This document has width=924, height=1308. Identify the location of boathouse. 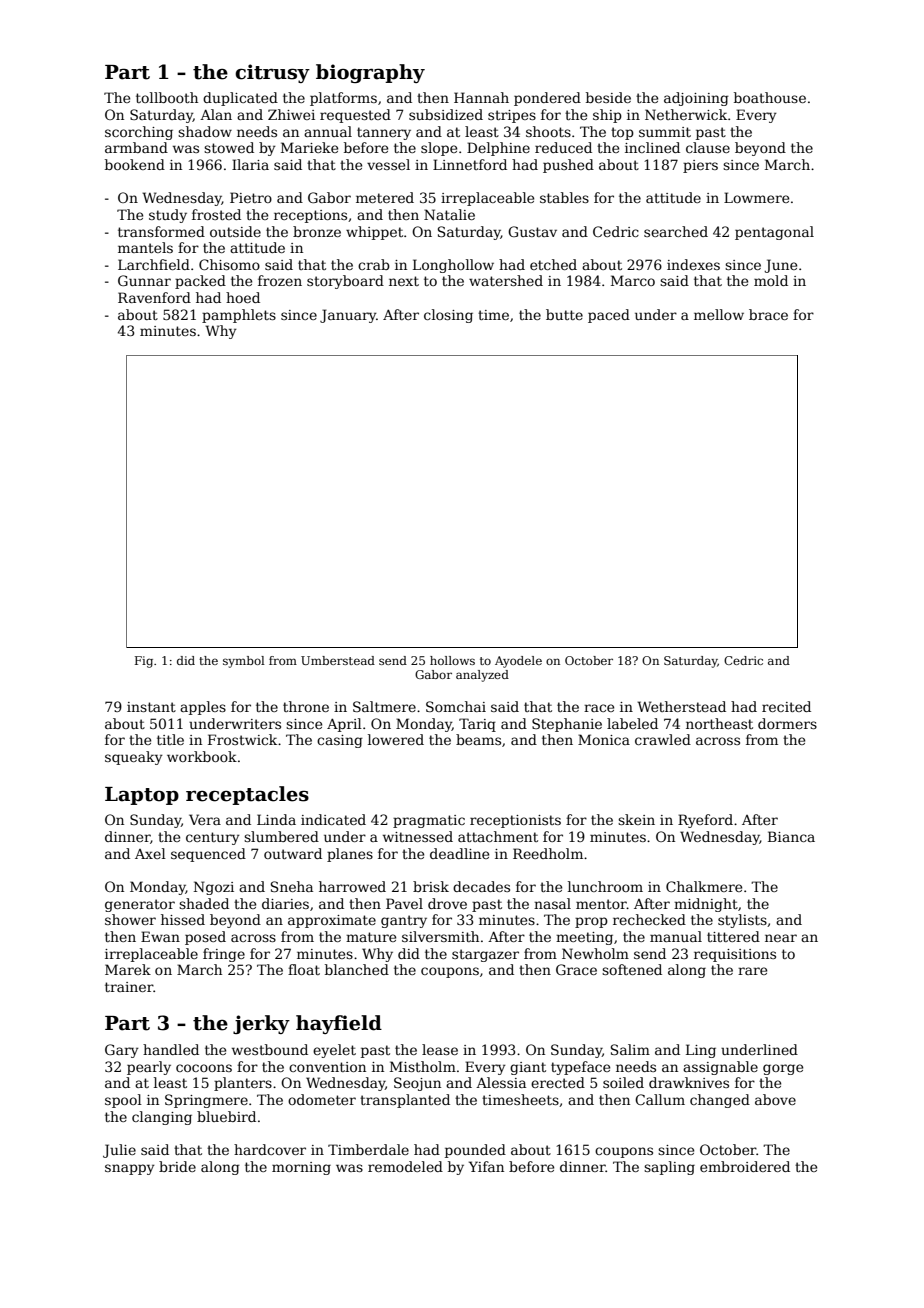
(770, 97).
